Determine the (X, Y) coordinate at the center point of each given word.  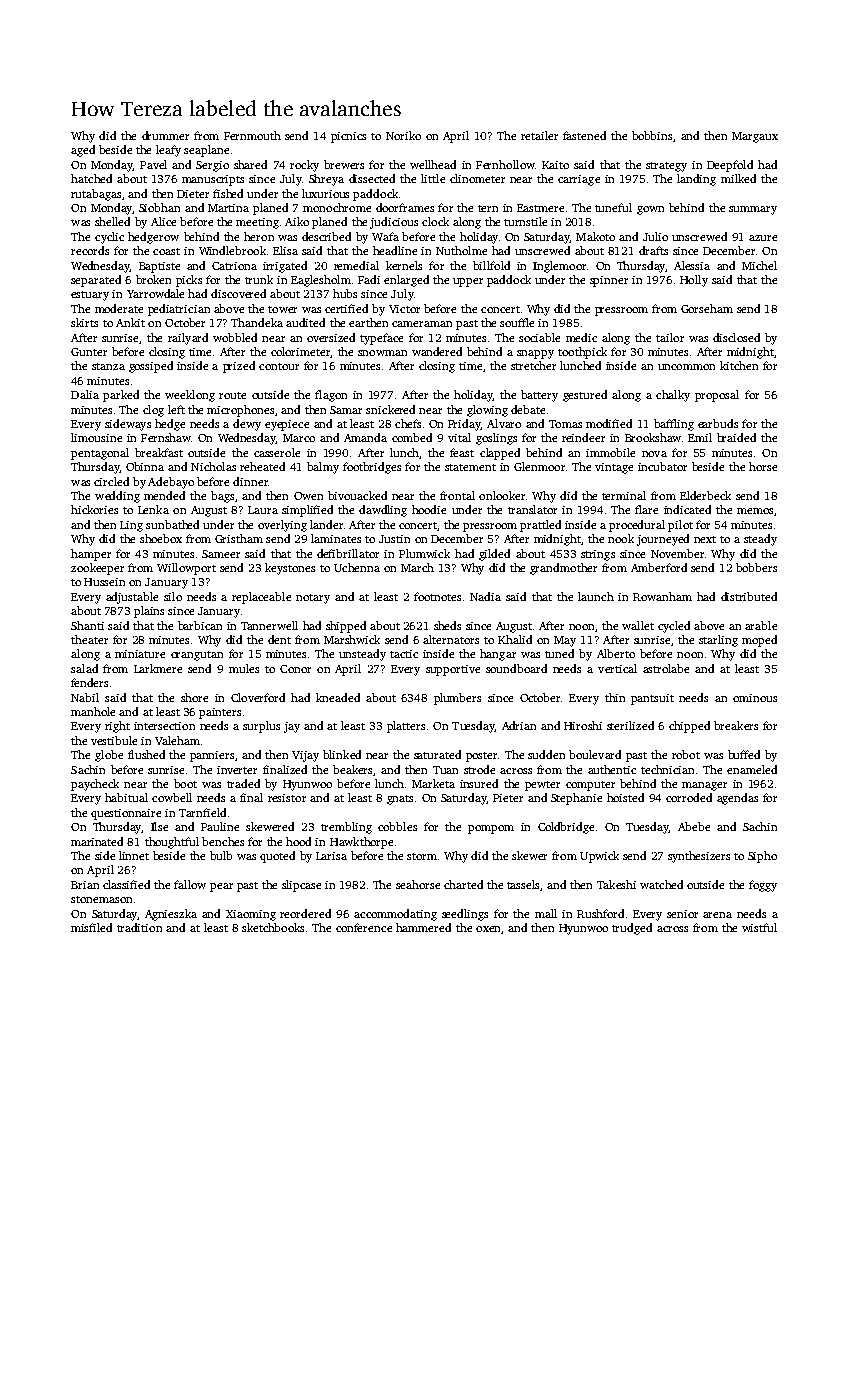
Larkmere (158, 668)
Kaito (555, 165)
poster (481, 757)
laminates (336, 538)
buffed (744, 754)
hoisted (625, 797)
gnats (400, 800)
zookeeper (97, 569)
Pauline (220, 826)
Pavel (153, 164)
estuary (90, 296)
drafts (653, 250)
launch (596, 596)
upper (468, 282)
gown (650, 210)
